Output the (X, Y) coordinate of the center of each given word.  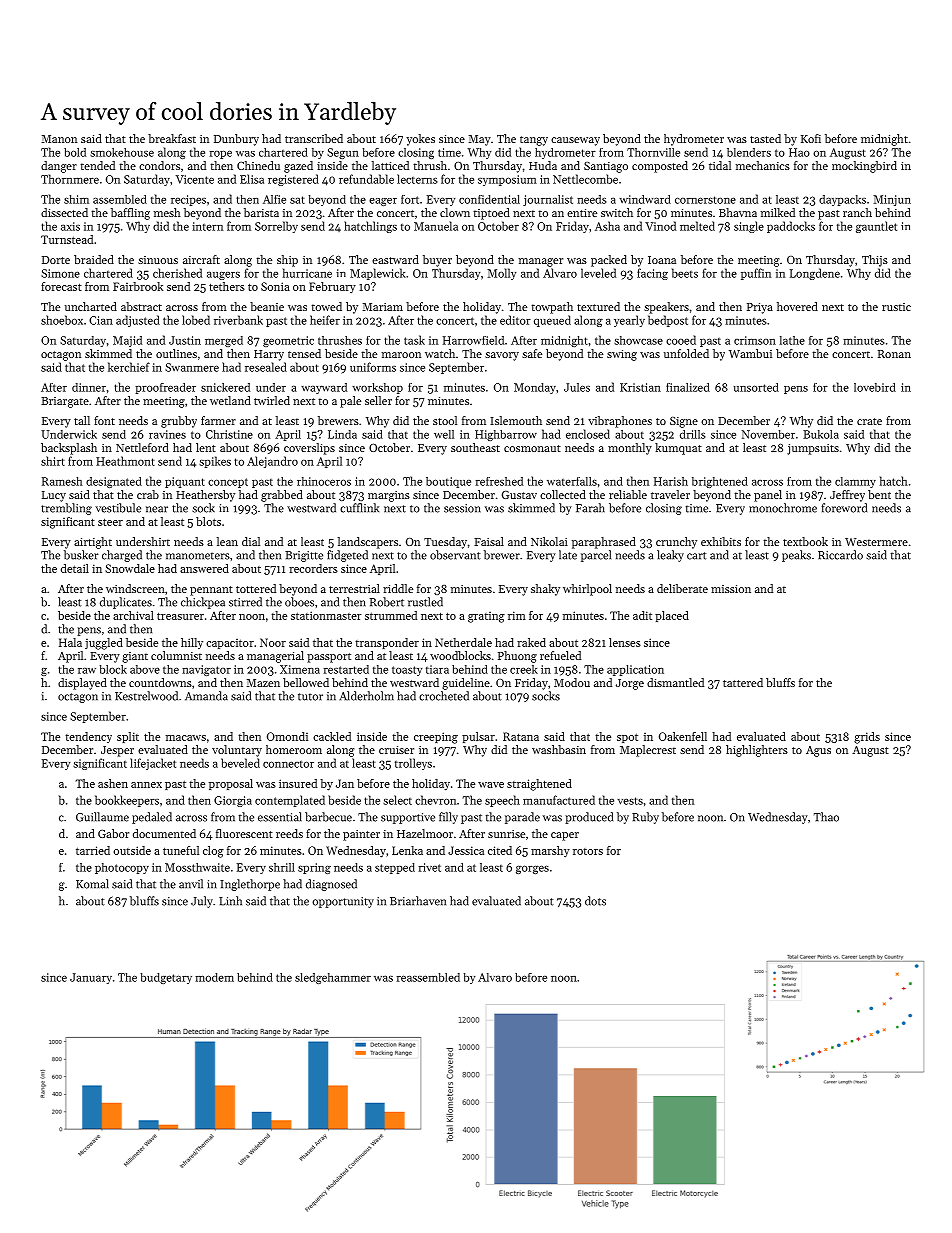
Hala (70, 642)
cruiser (396, 750)
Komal (92, 884)
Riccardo (840, 555)
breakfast (172, 138)
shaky (545, 590)
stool (445, 420)
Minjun (892, 200)
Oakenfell (683, 736)
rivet (429, 867)
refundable (366, 179)
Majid (127, 341)
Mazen (263, 683)
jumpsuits (813, 449)
